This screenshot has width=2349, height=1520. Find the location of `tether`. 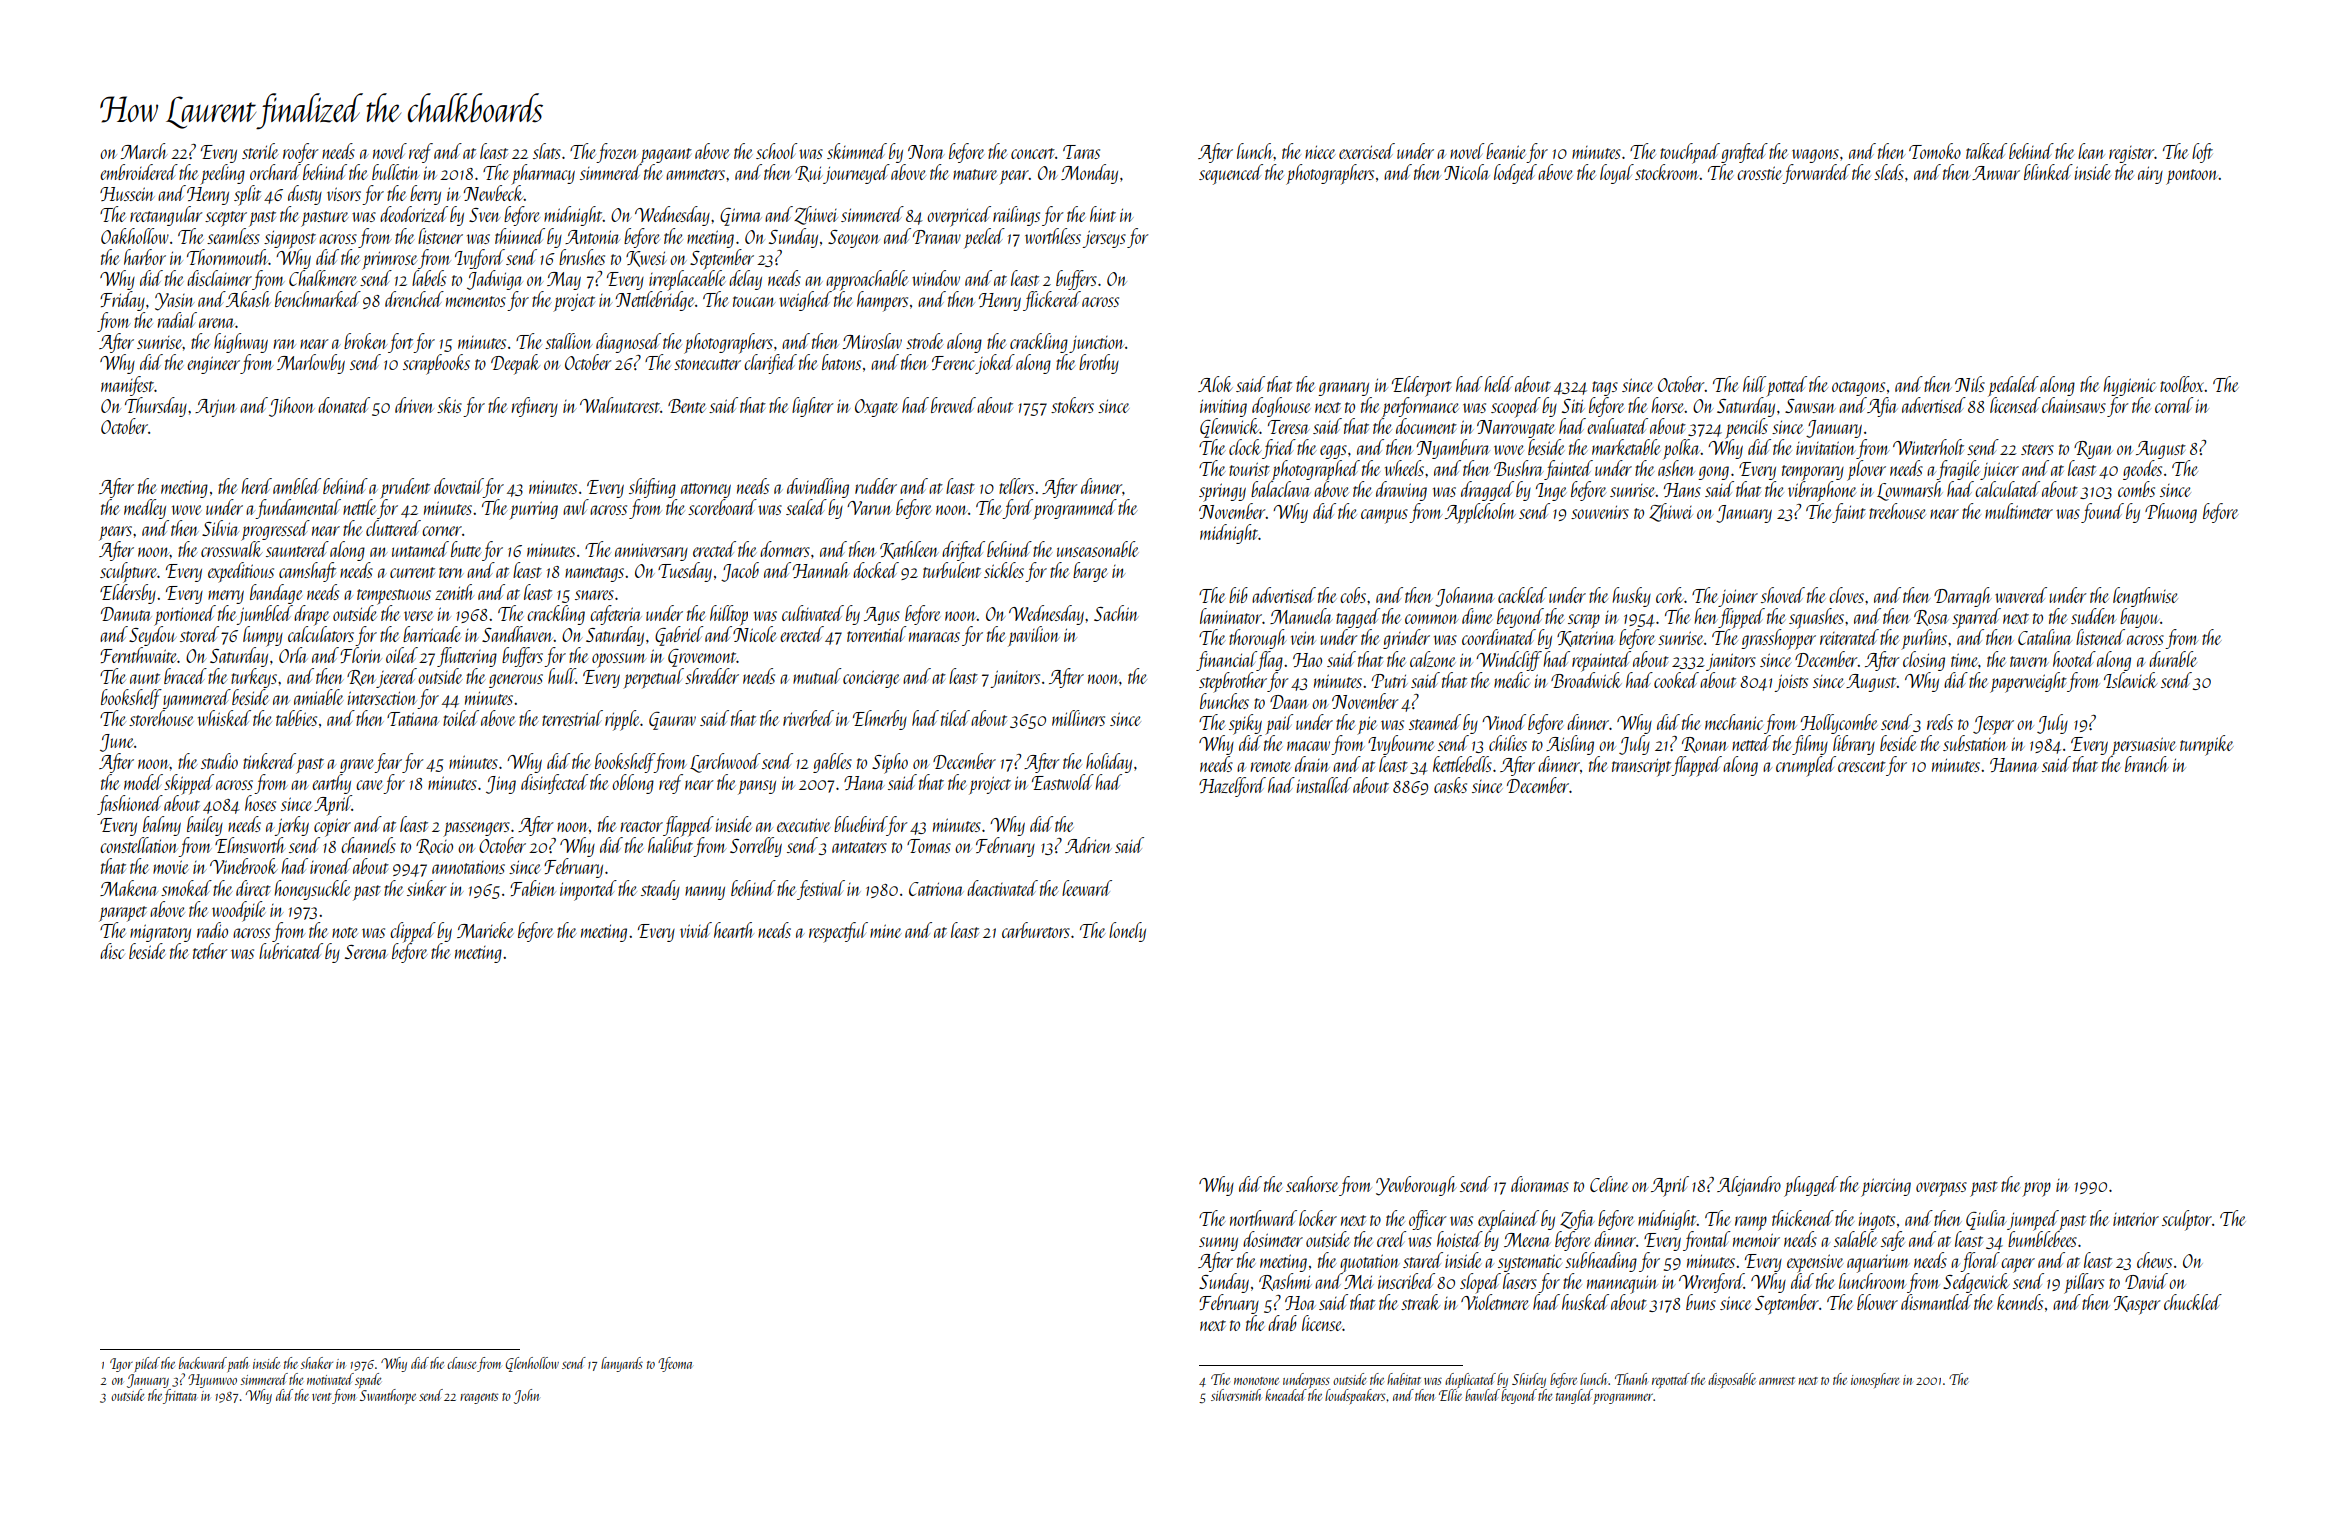

tether is located at coordinates (210, 951).
